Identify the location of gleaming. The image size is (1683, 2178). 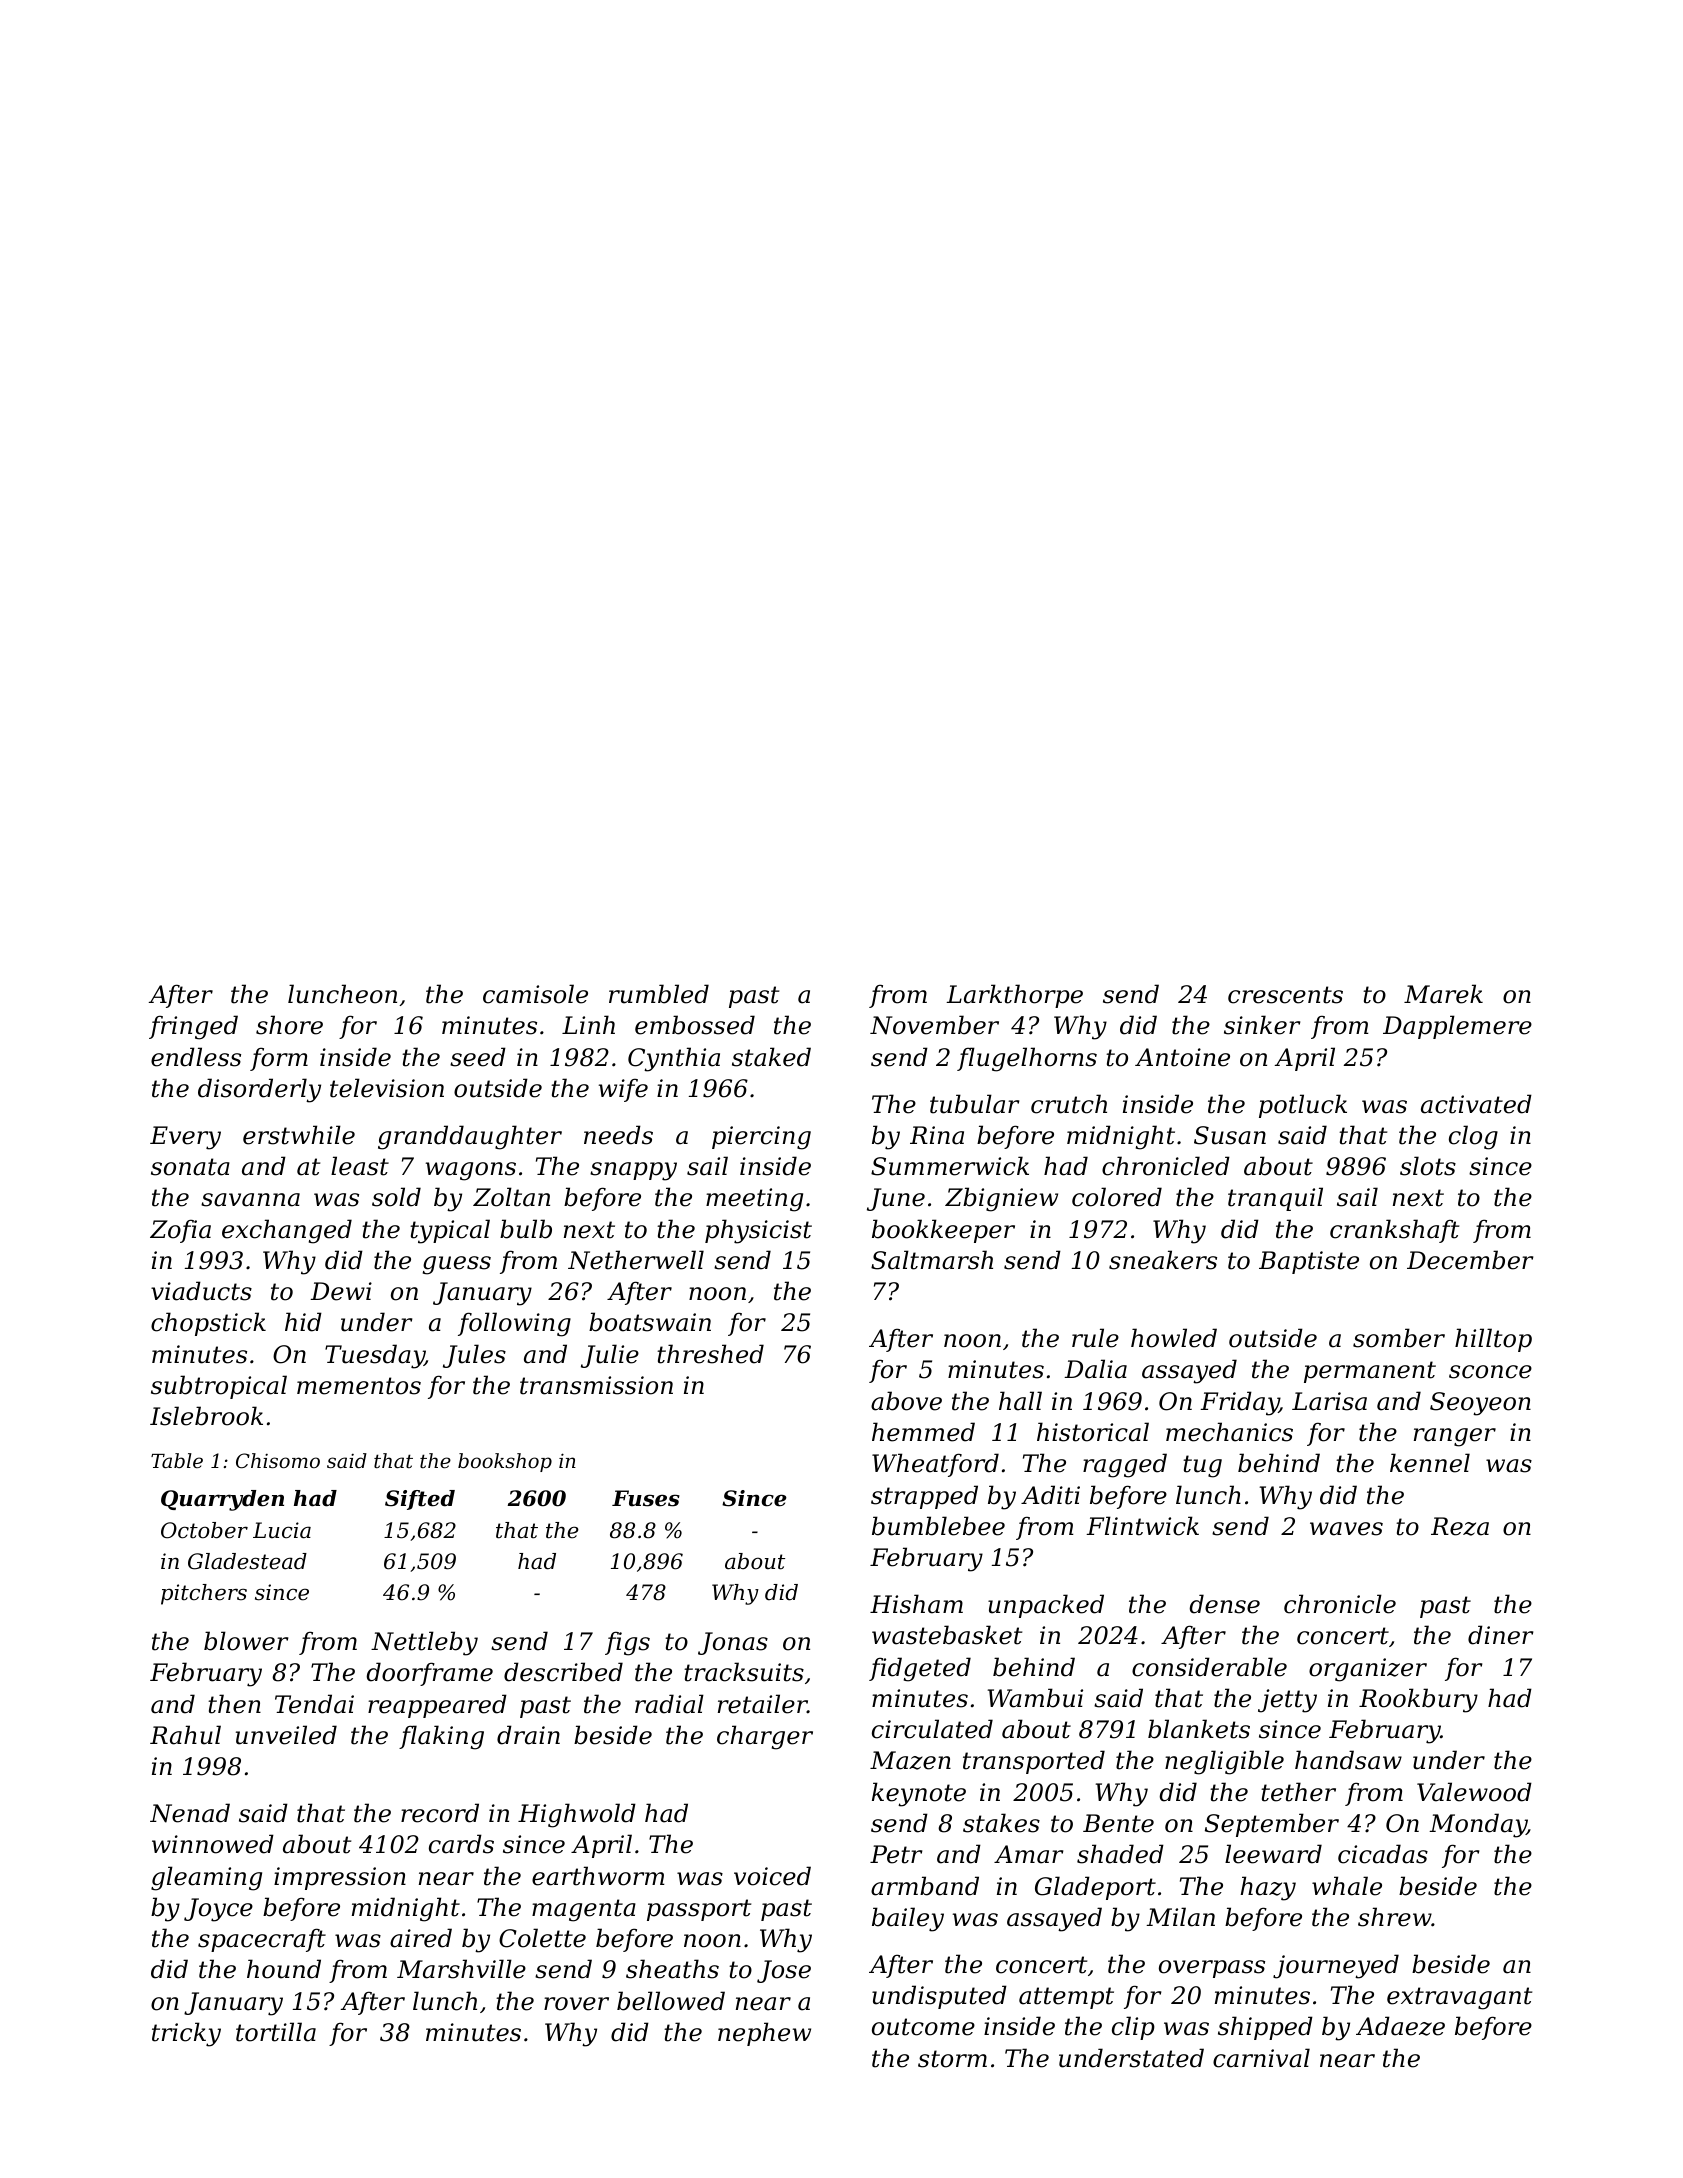
(206, 1878).
